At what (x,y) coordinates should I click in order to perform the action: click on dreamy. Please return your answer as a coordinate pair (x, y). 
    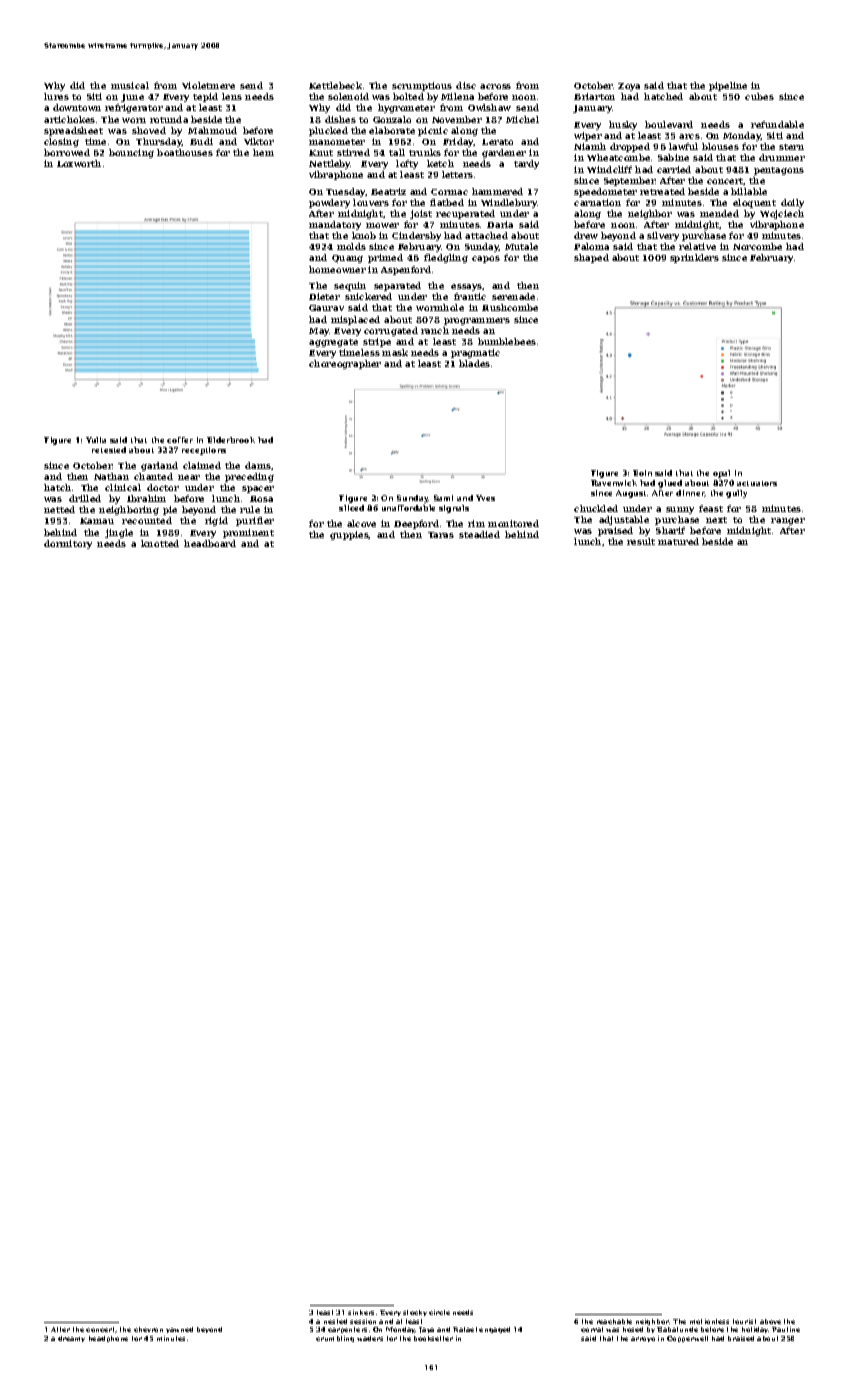
    Looking at the image, I should click on (71, 1339).
